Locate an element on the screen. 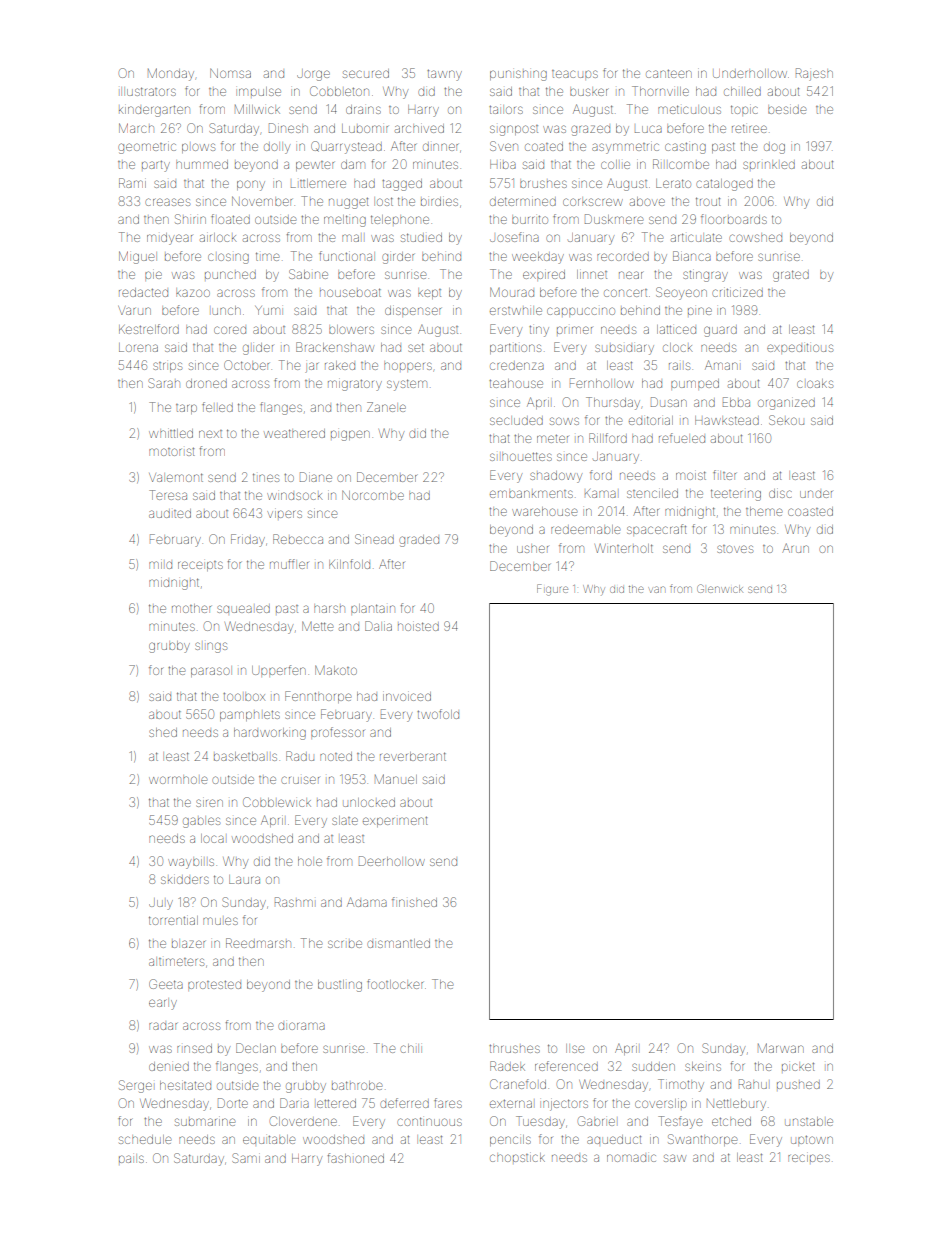 This screenshot has width=952, height=1233. Glenwick is located at coordinates (720, 588).
